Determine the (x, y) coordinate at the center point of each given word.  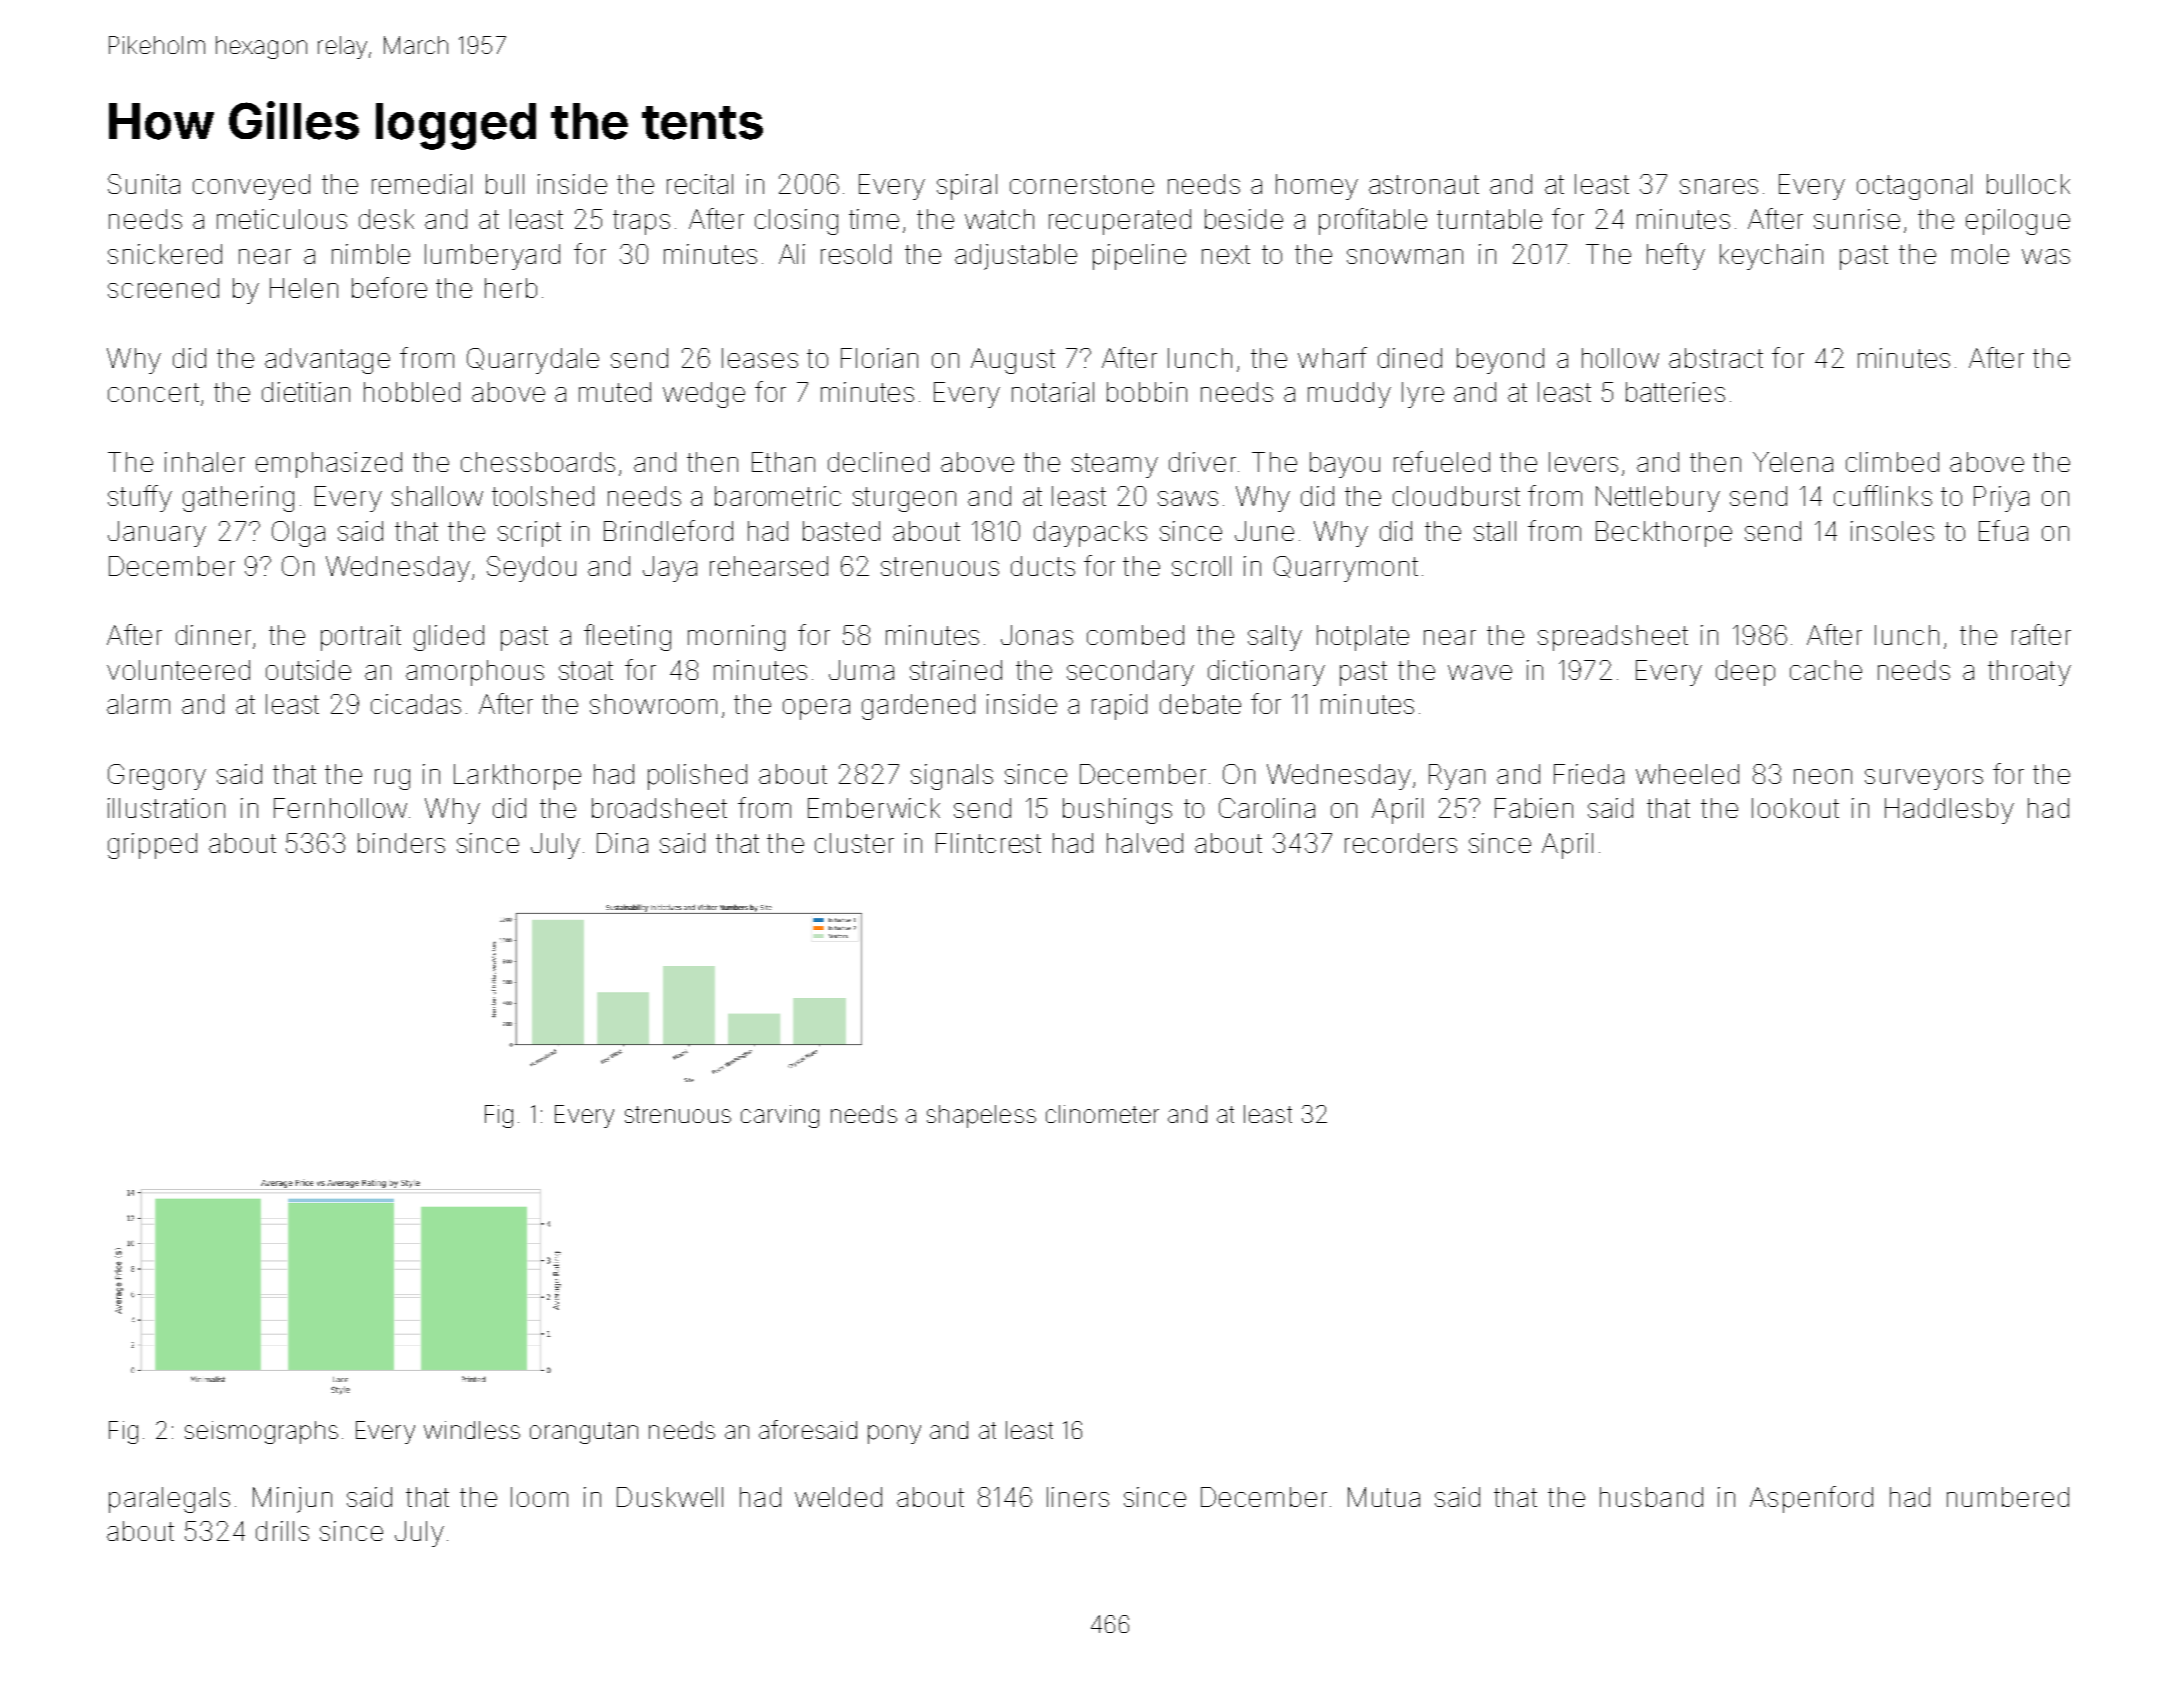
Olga (298, 534)
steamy (1115, 465)
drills (282, 1531)
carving (780, 1116)
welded (838, 1497)
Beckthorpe (1664, 534)
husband (1651, 1497)
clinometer (1102, 1114)
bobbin (1147, 392)
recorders (1401, 843)
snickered (165, 254)
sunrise (1857, 219)
